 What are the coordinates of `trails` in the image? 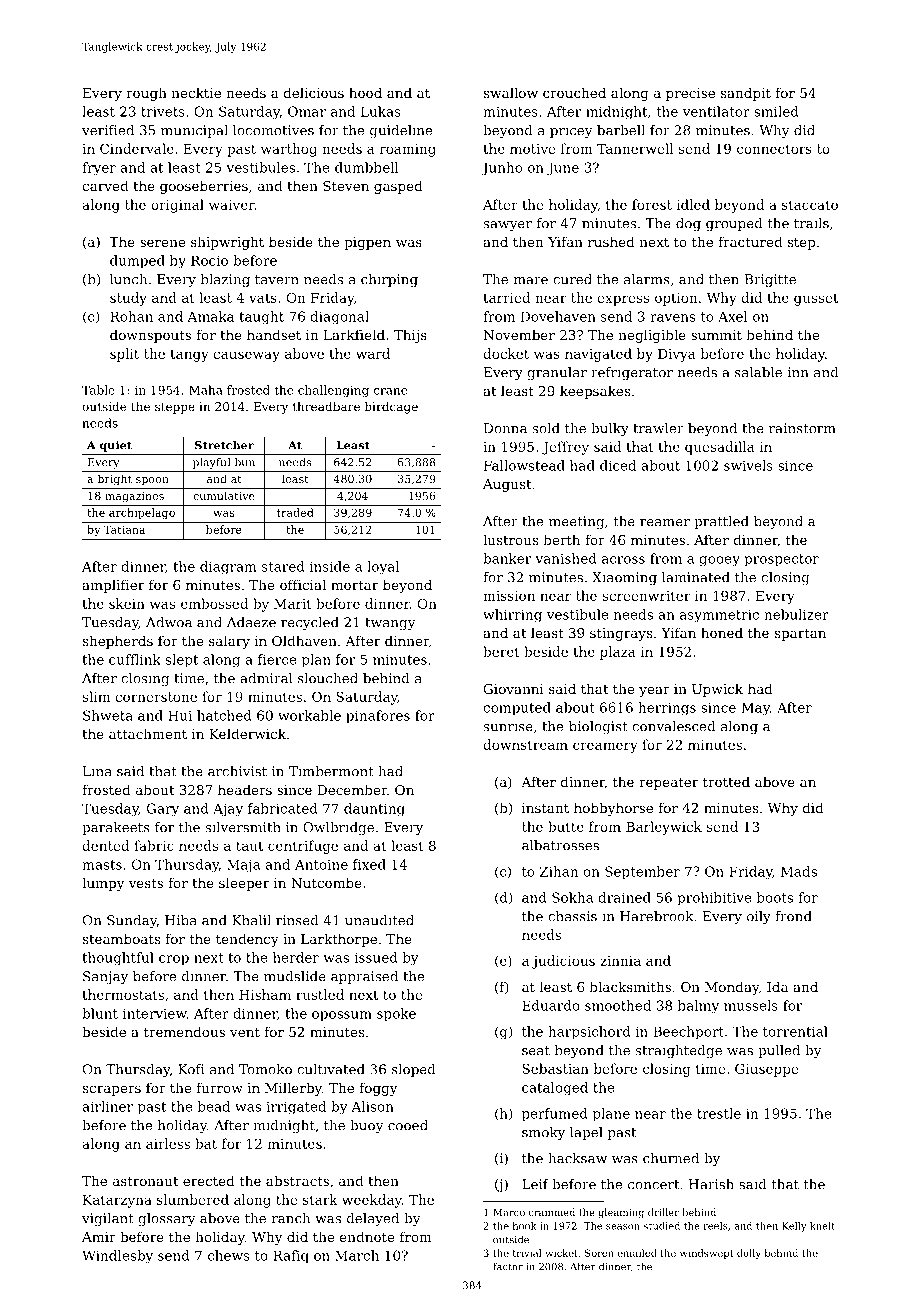 It's located at (811, 223).
